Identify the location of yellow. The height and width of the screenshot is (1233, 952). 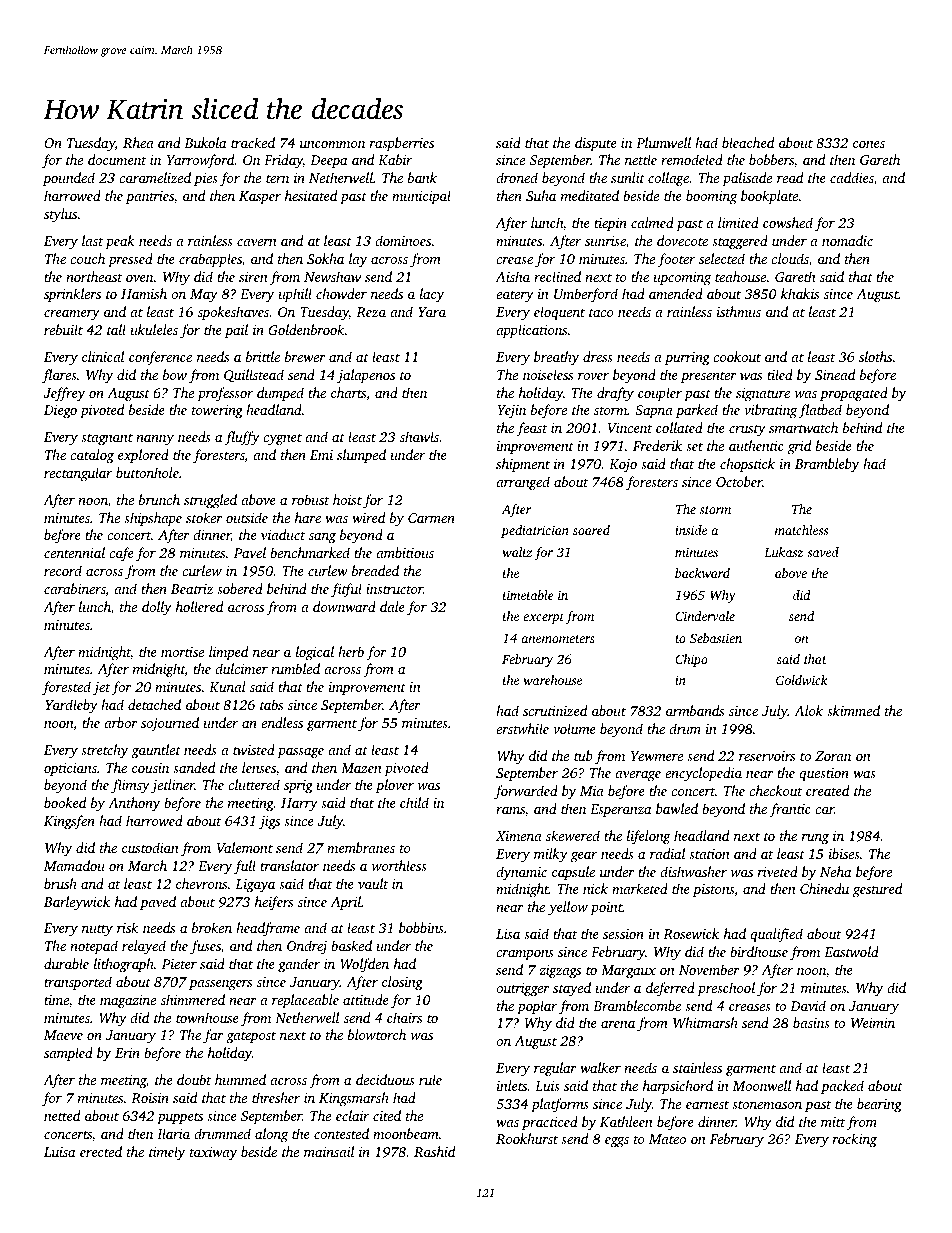
(568, 908).
